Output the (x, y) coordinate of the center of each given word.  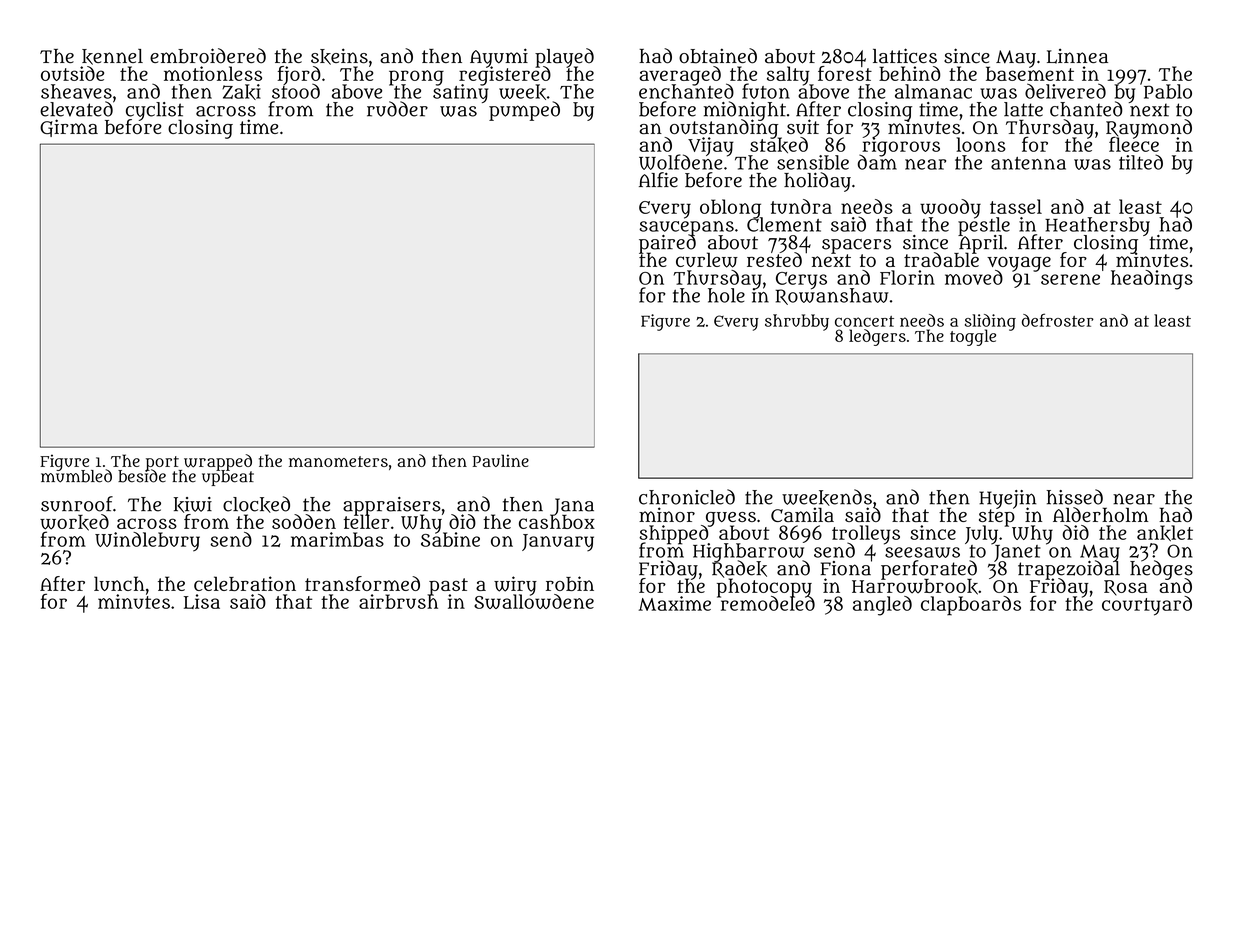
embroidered (208, 56)
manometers (338, 461)
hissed (1075, 497)
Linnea (1077, 56)
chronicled (687, 497)
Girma (69, 128)
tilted (1141, 162)
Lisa (202, 601)
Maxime (675, 603)
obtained (718, 56)
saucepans (686, 228)
